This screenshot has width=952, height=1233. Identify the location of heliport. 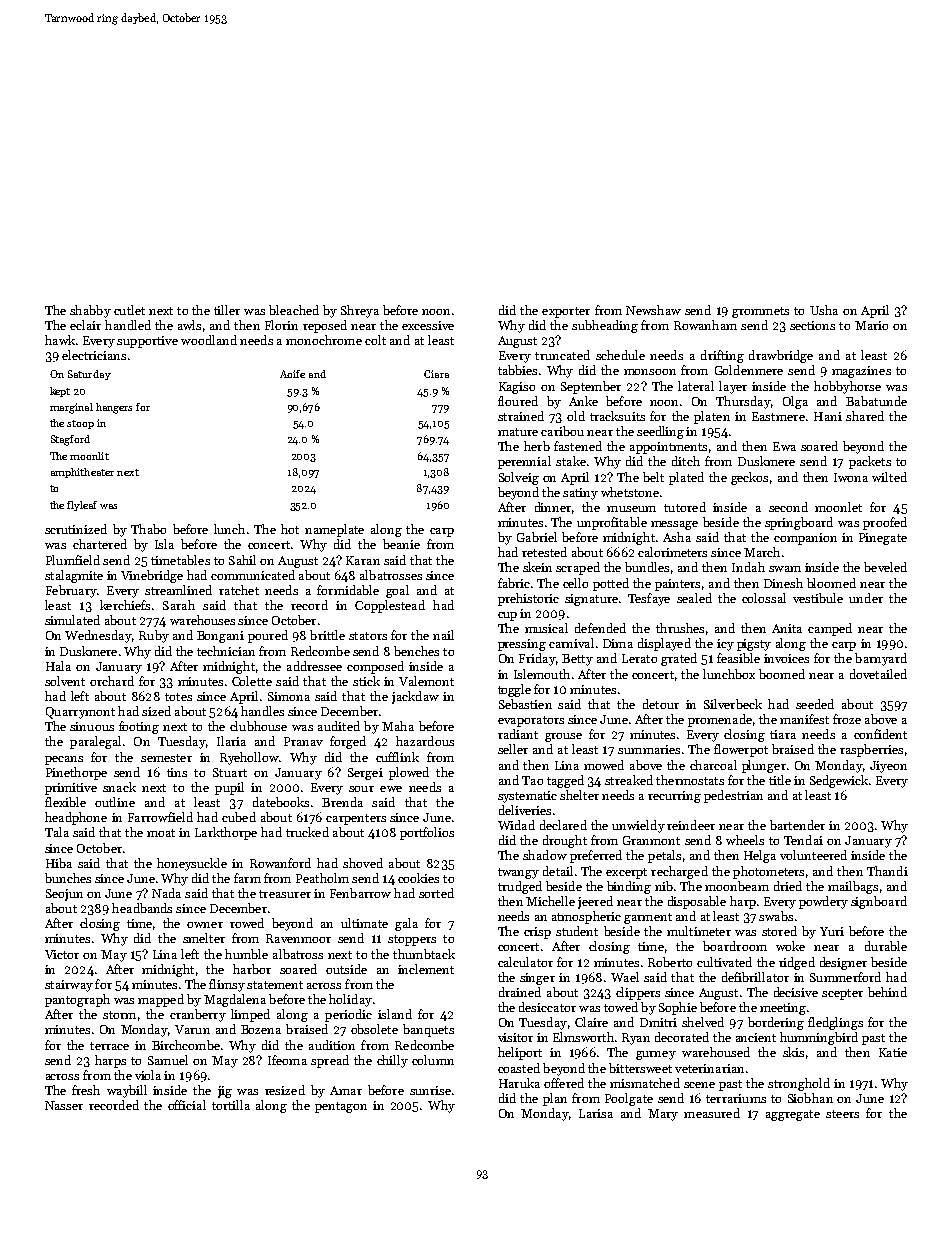
(520, 1053).
